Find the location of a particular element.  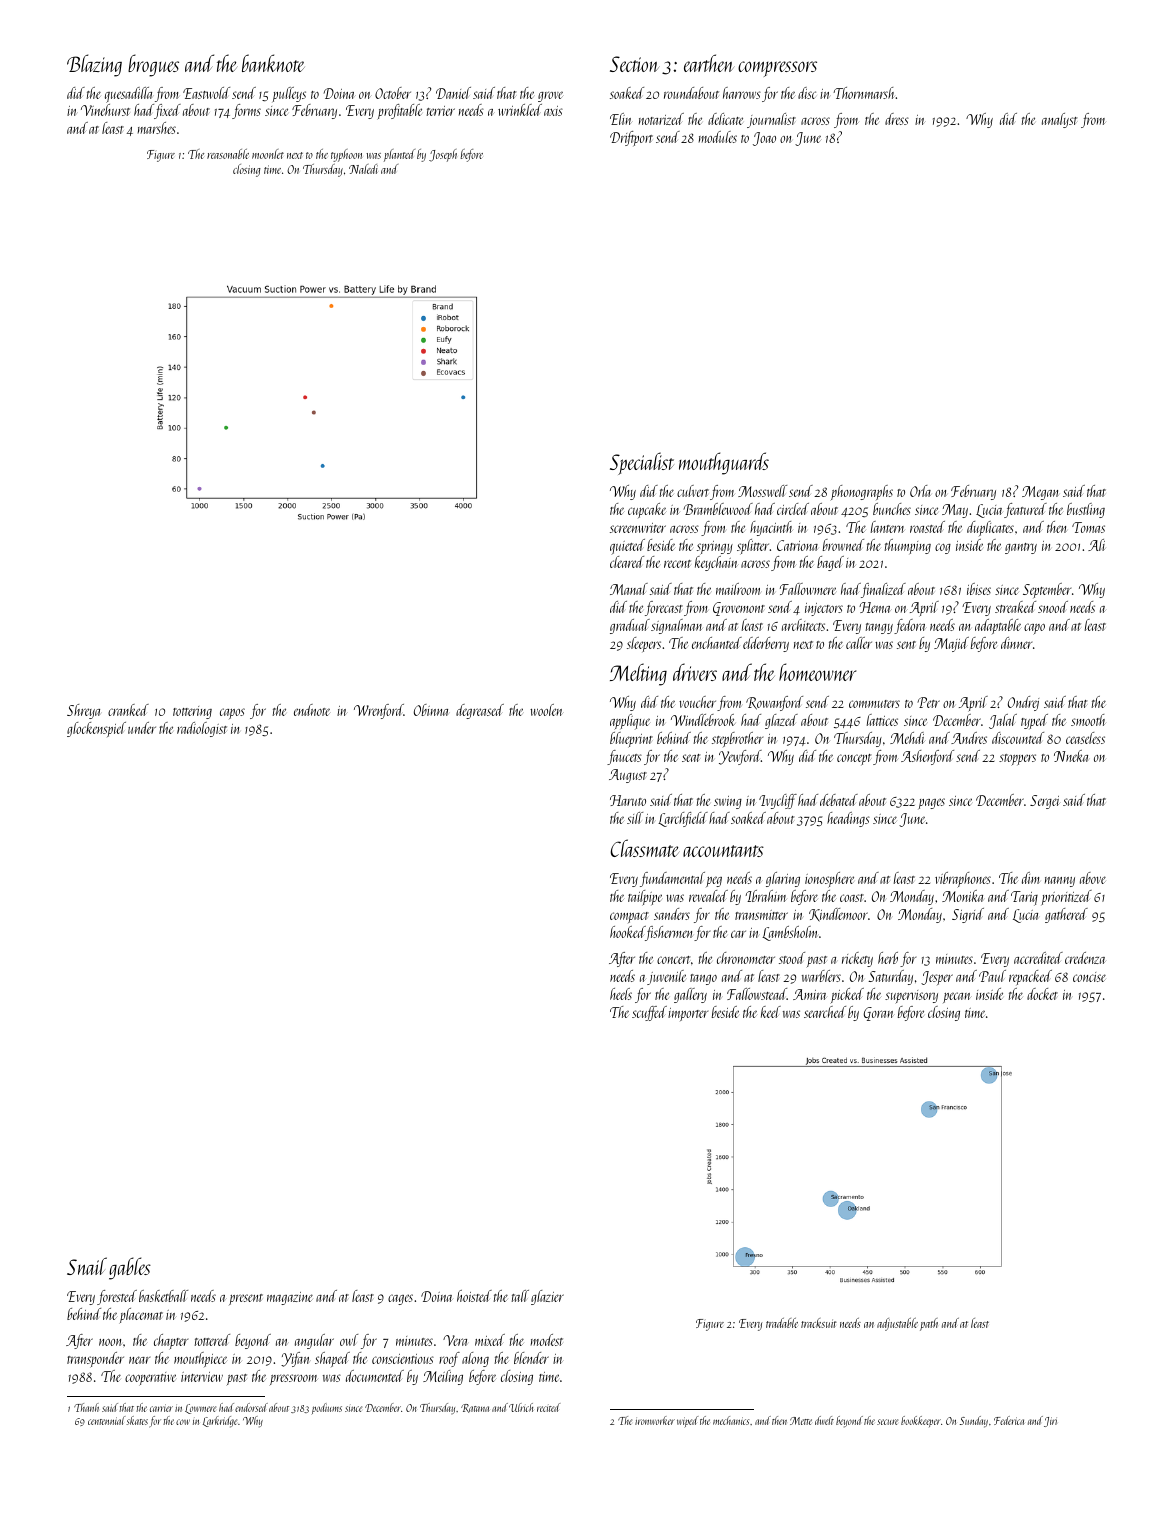

endnote is located at coordinates (312, 710).
